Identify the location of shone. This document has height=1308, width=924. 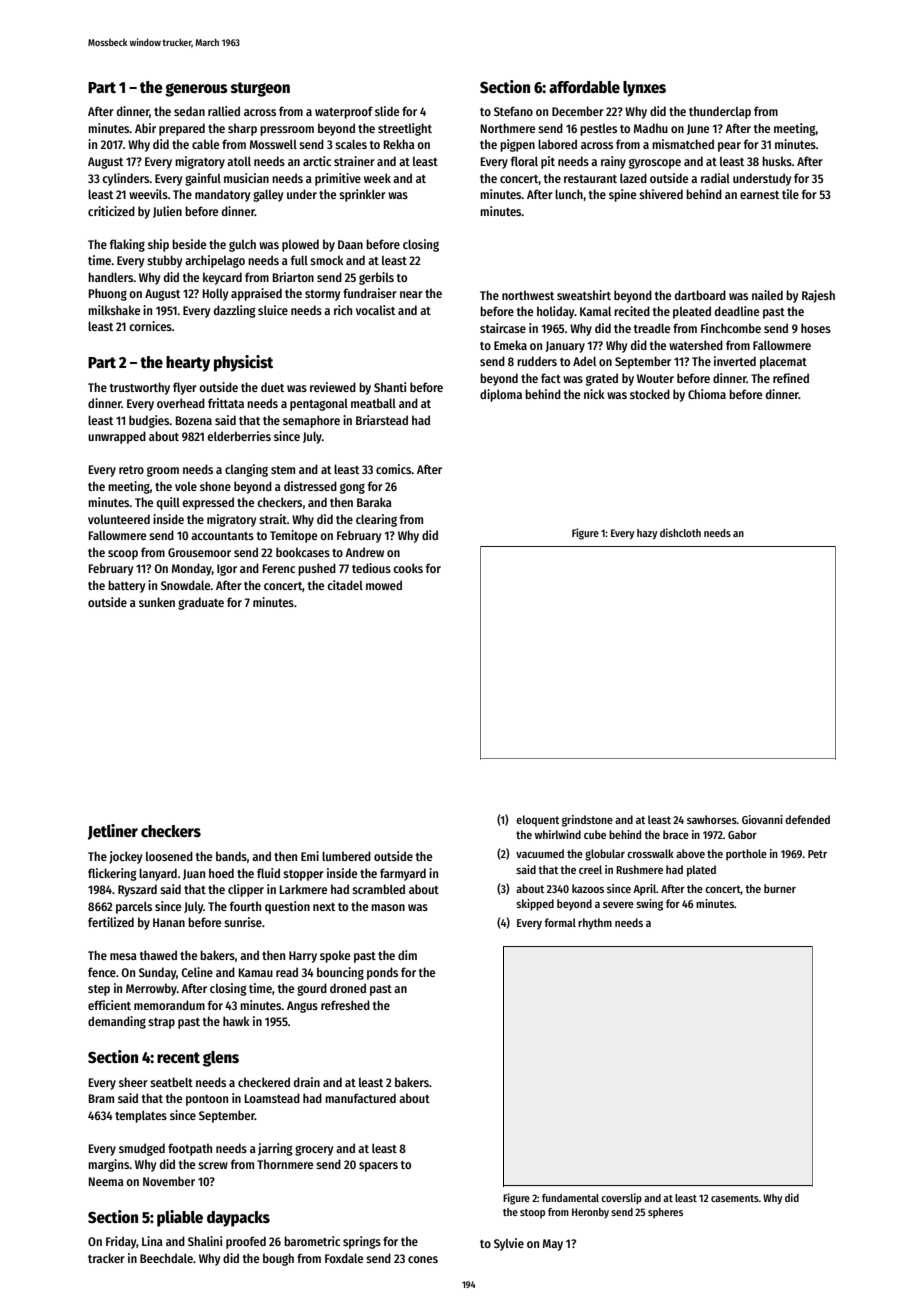
(215, 486).
